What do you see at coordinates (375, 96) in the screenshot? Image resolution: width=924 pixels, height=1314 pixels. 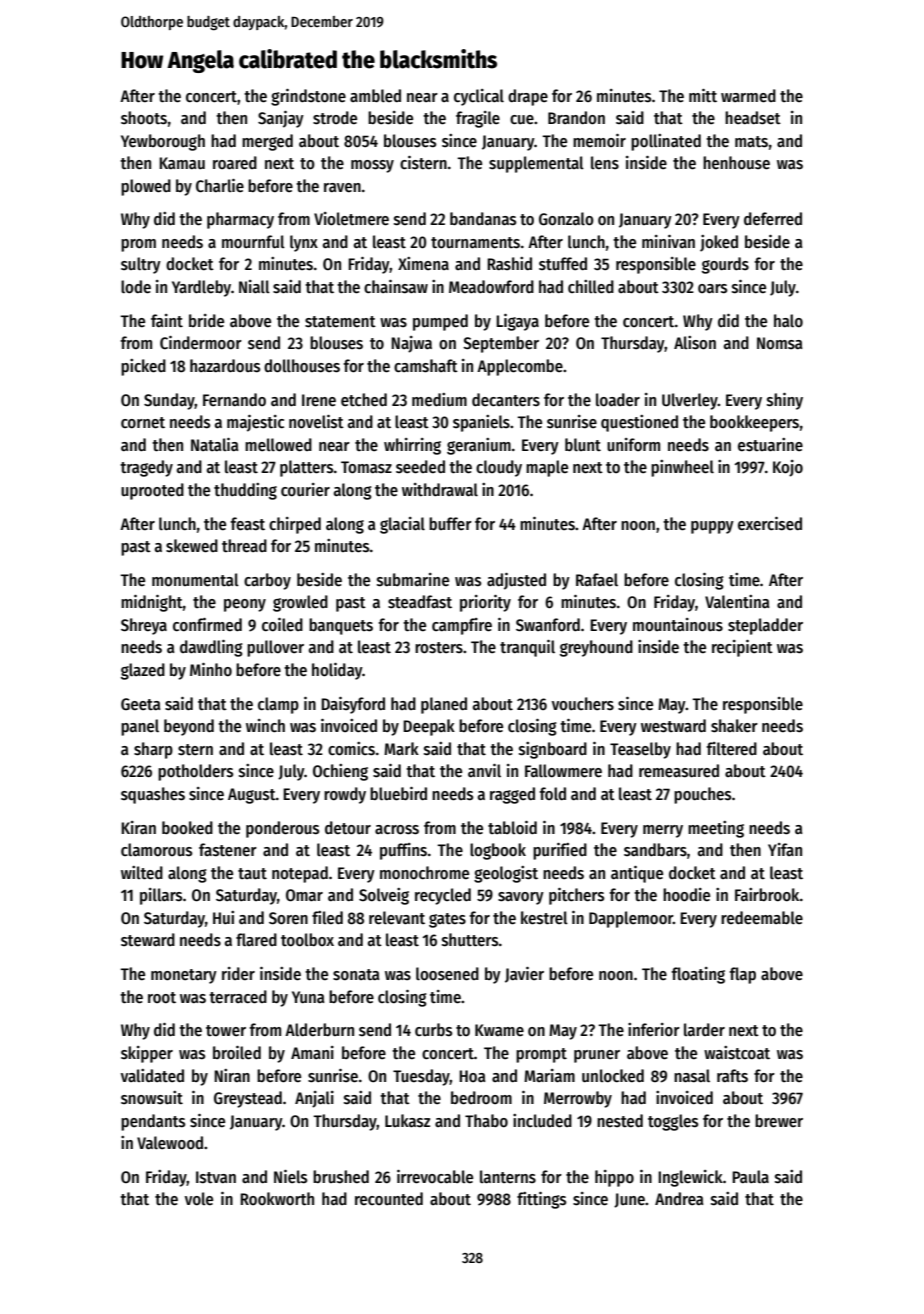 I see `ambled` at bounding box center [375, 96].
